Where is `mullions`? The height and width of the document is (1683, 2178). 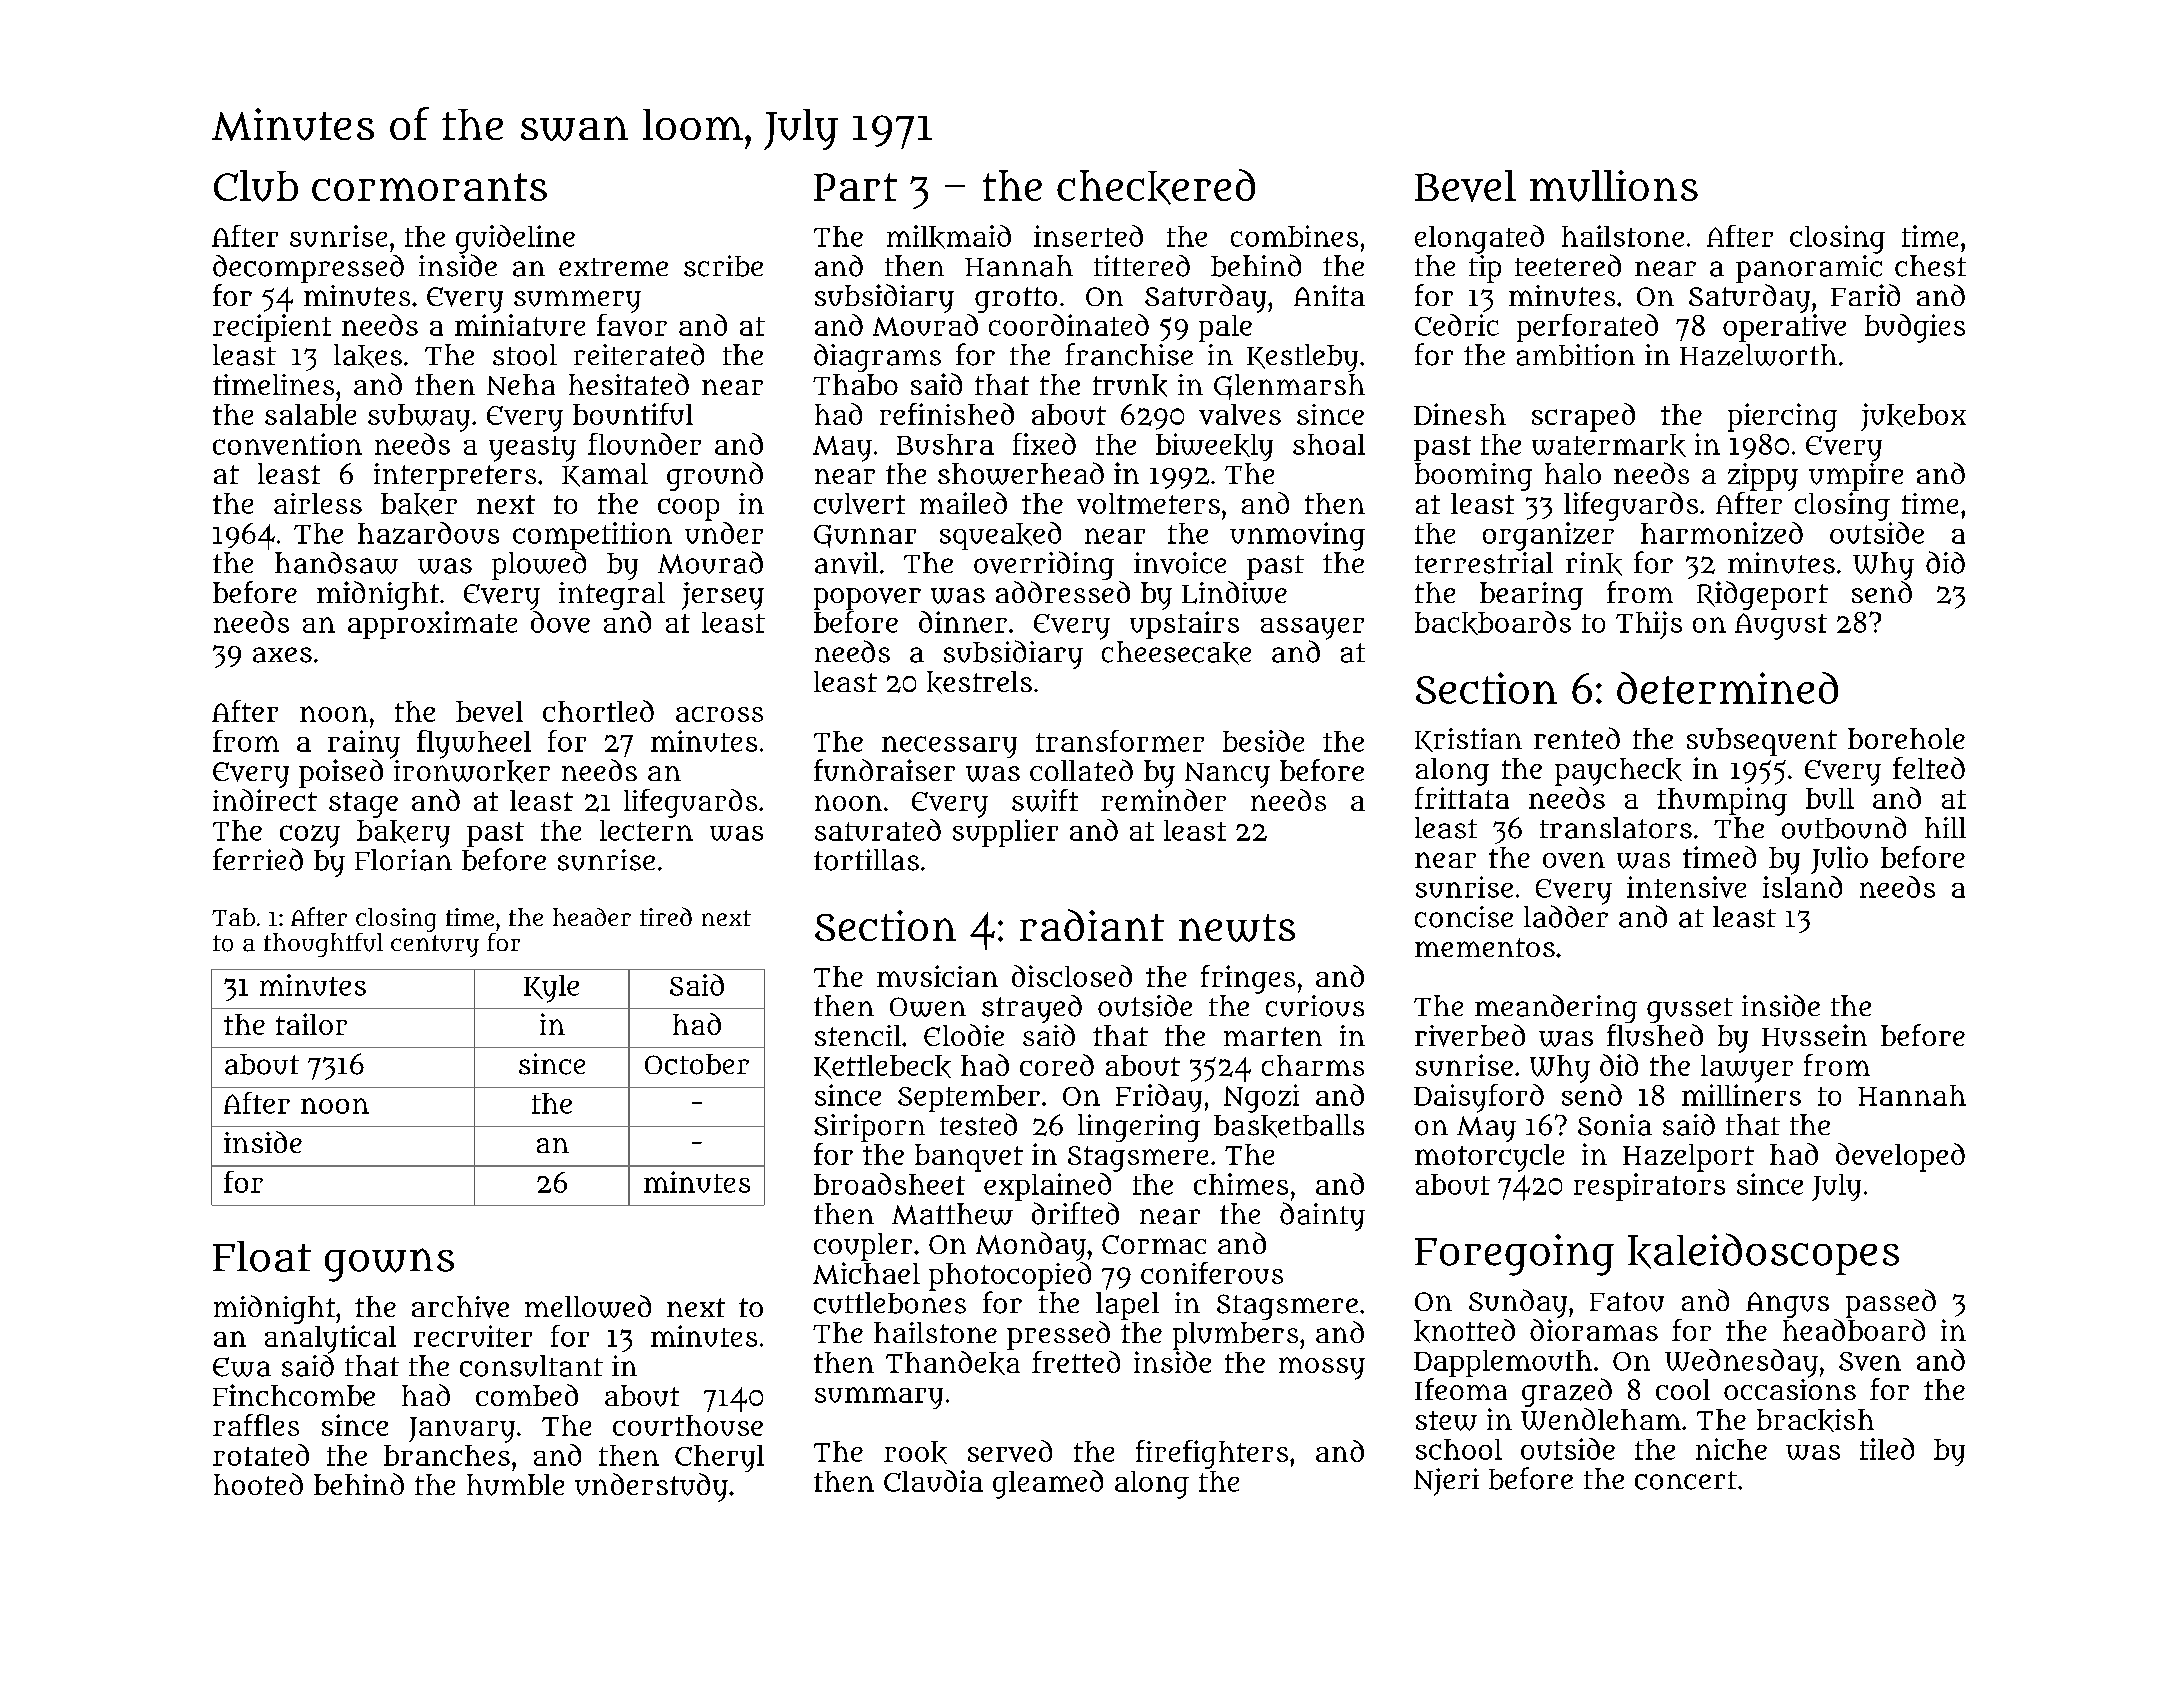
mullions is located at coordinates (1614, 186).
